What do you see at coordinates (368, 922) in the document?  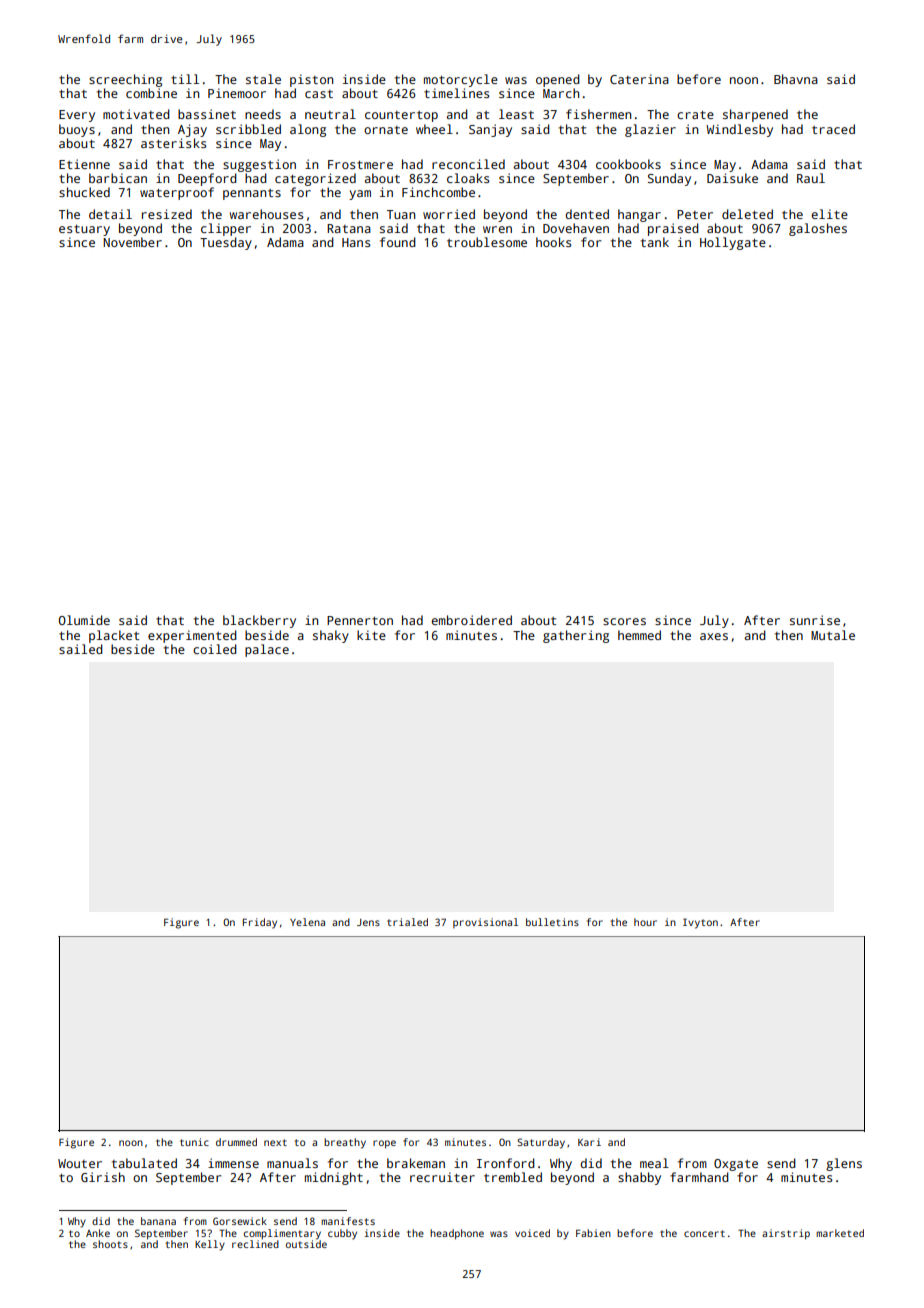 I see `Jens` at bounding box center [368, 922].
